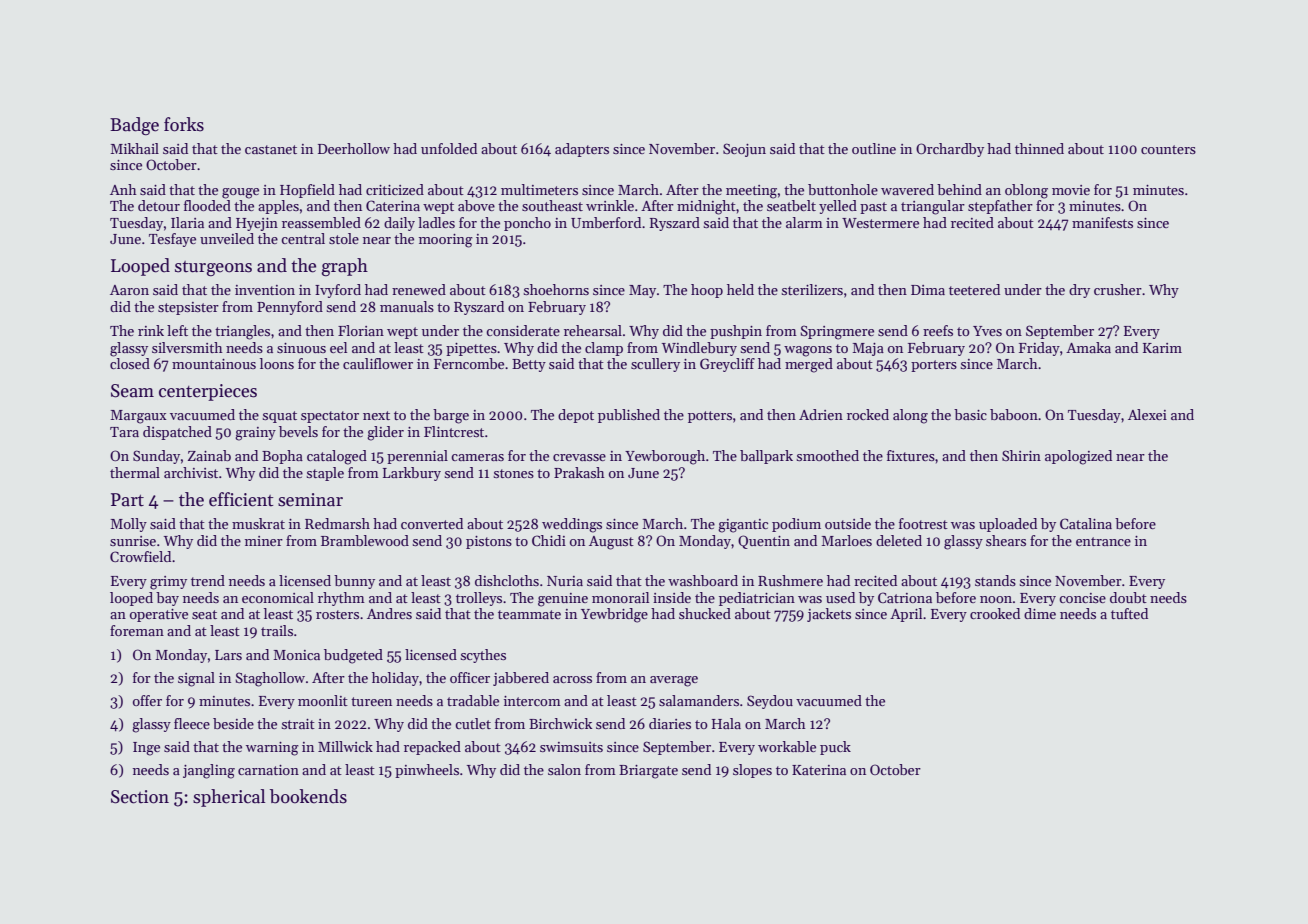 This screenshot has height=924, width=1308. Describe the element at coordinates (446, 241) in the screenshot. I see `mooring` at that location.
